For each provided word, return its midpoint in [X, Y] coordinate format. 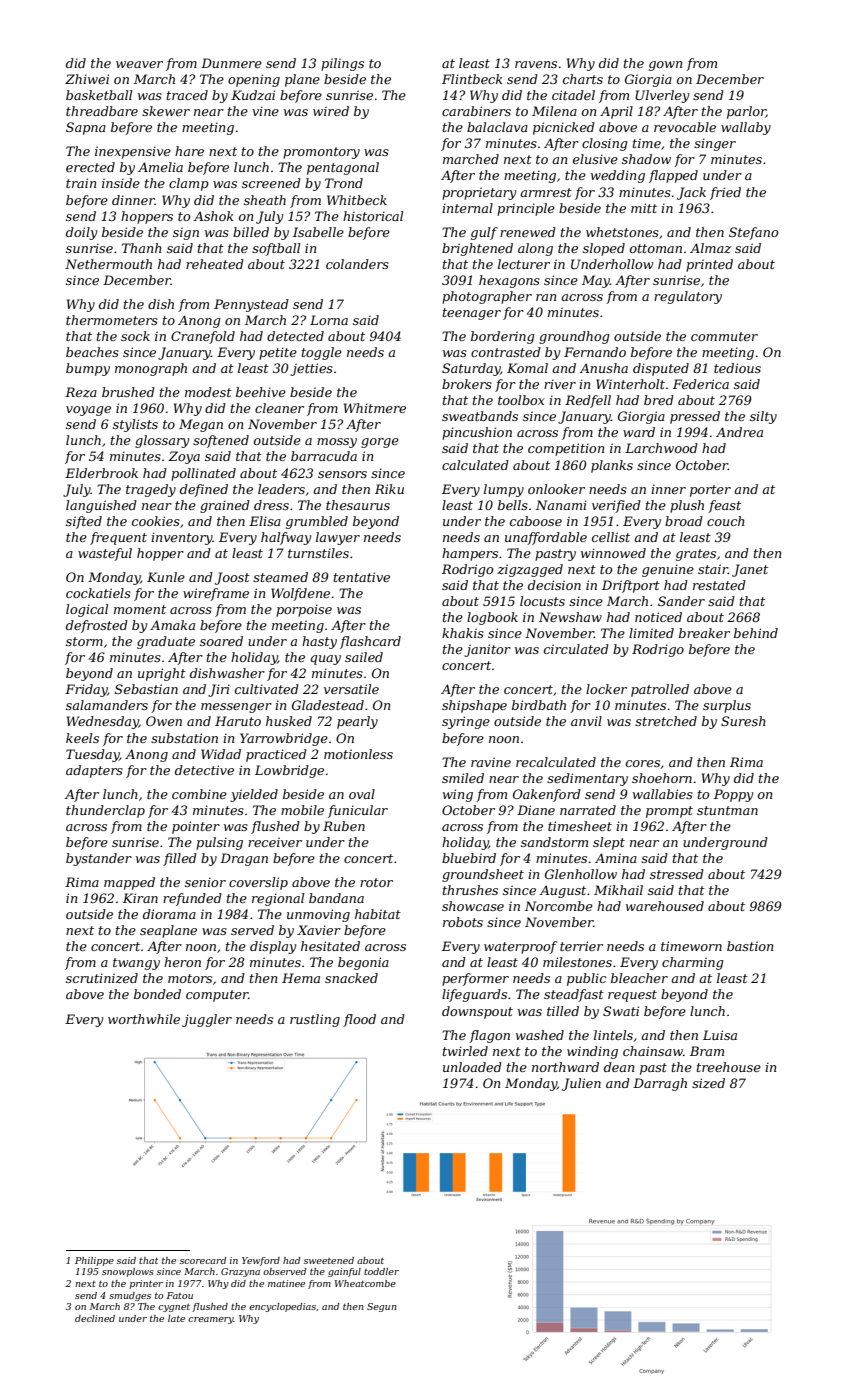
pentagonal [343, 168]
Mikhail [618, 890]
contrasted [506, 352]
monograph [151, 369]
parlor [746, 112]
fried [725, 193]
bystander [99, 859]
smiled [463, 778]
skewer [166, 111]
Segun [382, 1307]
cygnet [174, 1307]
